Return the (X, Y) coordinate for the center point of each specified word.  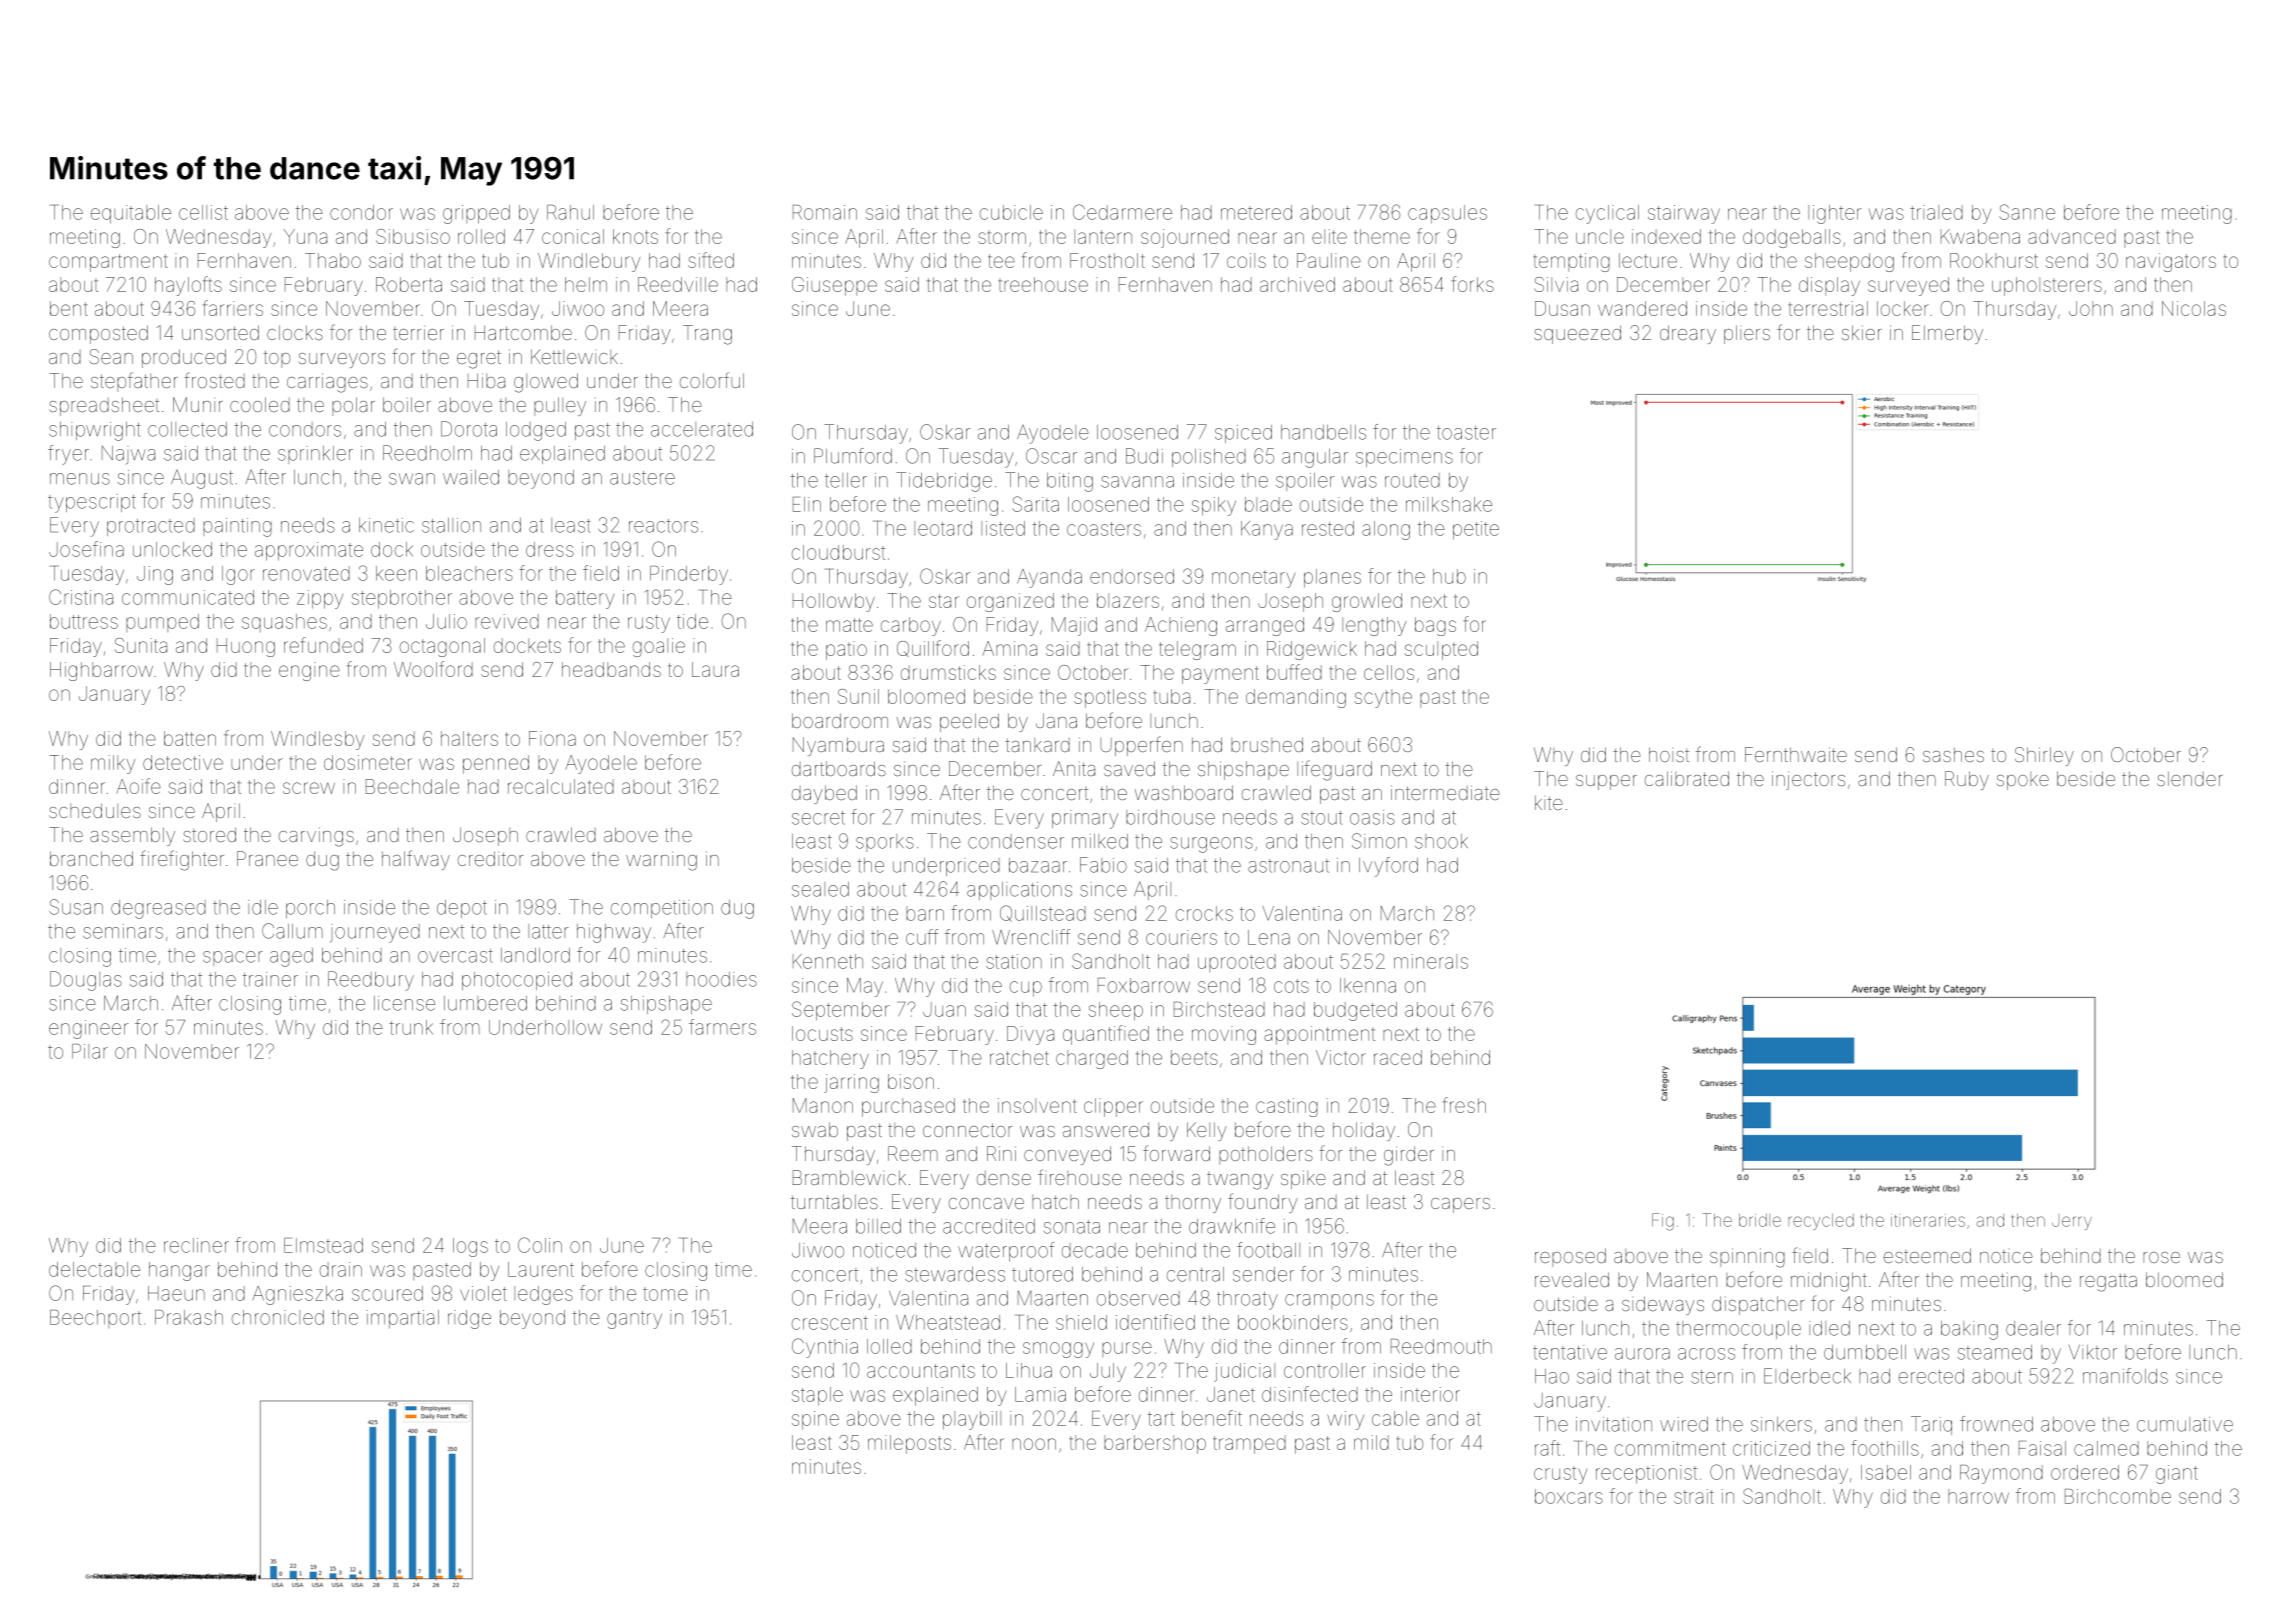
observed (1138, 1298)
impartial (403, 1319)
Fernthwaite (1796, 754)
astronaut (1288, 866)
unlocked (172, 549)
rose (2161, 1257)
